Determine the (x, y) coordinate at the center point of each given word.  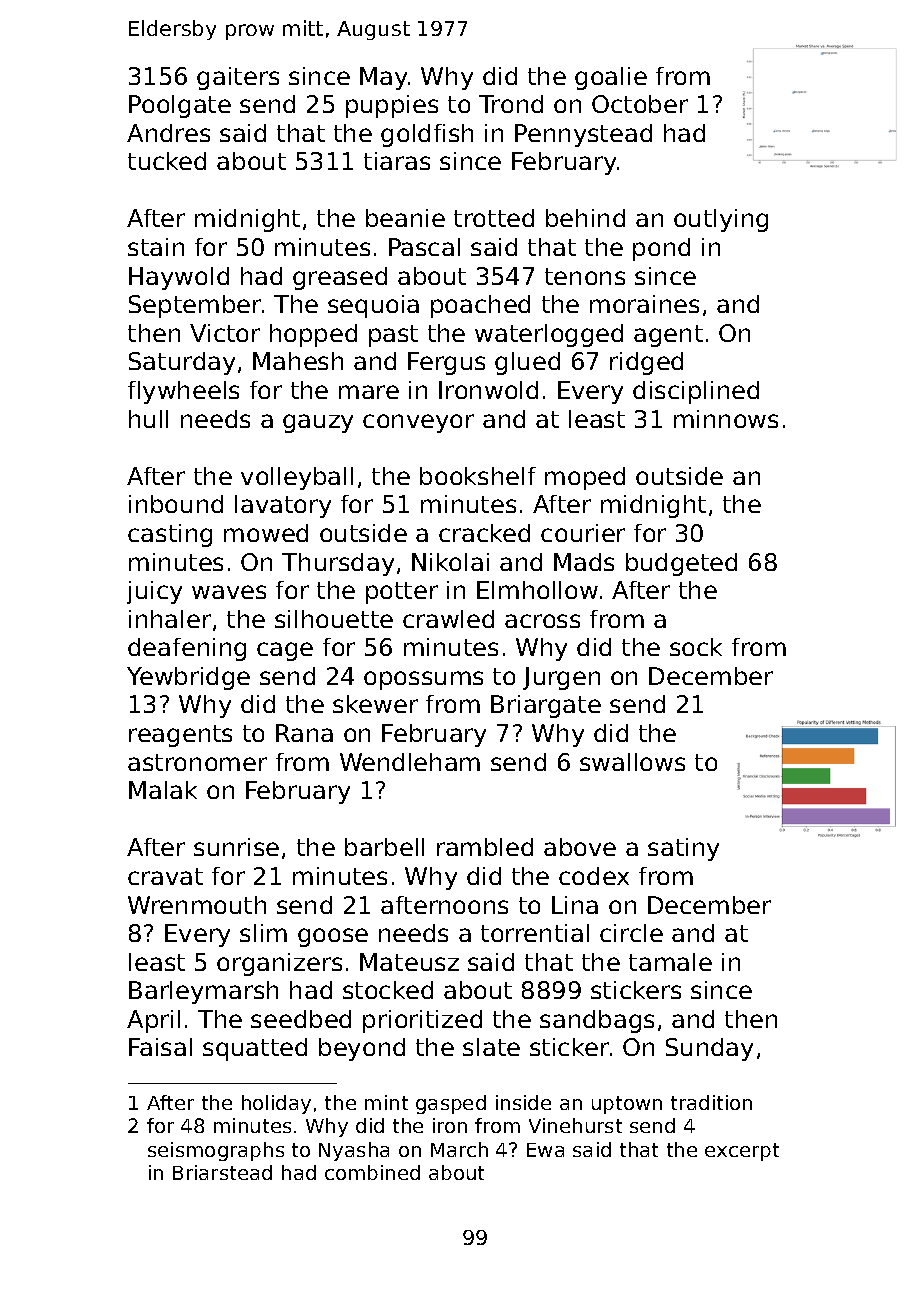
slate (491, 1047)
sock (696, 647)
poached (480, 306)
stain (156, 247)
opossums (423, 680)
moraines (644, 304)
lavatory (283, 506)
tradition (711, 1102)
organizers (279, 964)
